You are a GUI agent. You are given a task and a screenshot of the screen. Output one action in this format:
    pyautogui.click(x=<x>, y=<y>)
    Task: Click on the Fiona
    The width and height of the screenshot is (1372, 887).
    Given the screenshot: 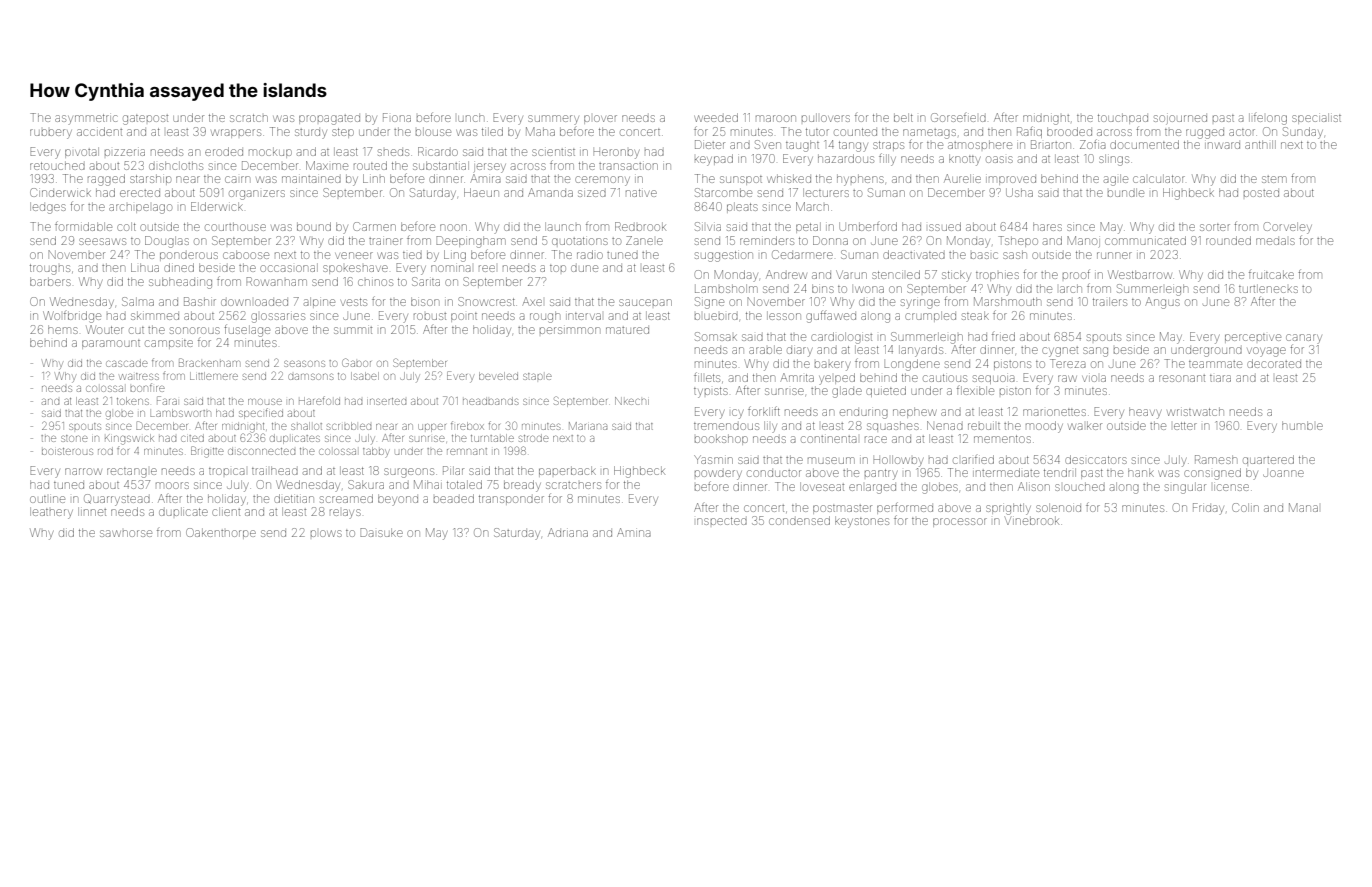 What is the action you would take?
    pyautogui.click(x=397, y=117)
